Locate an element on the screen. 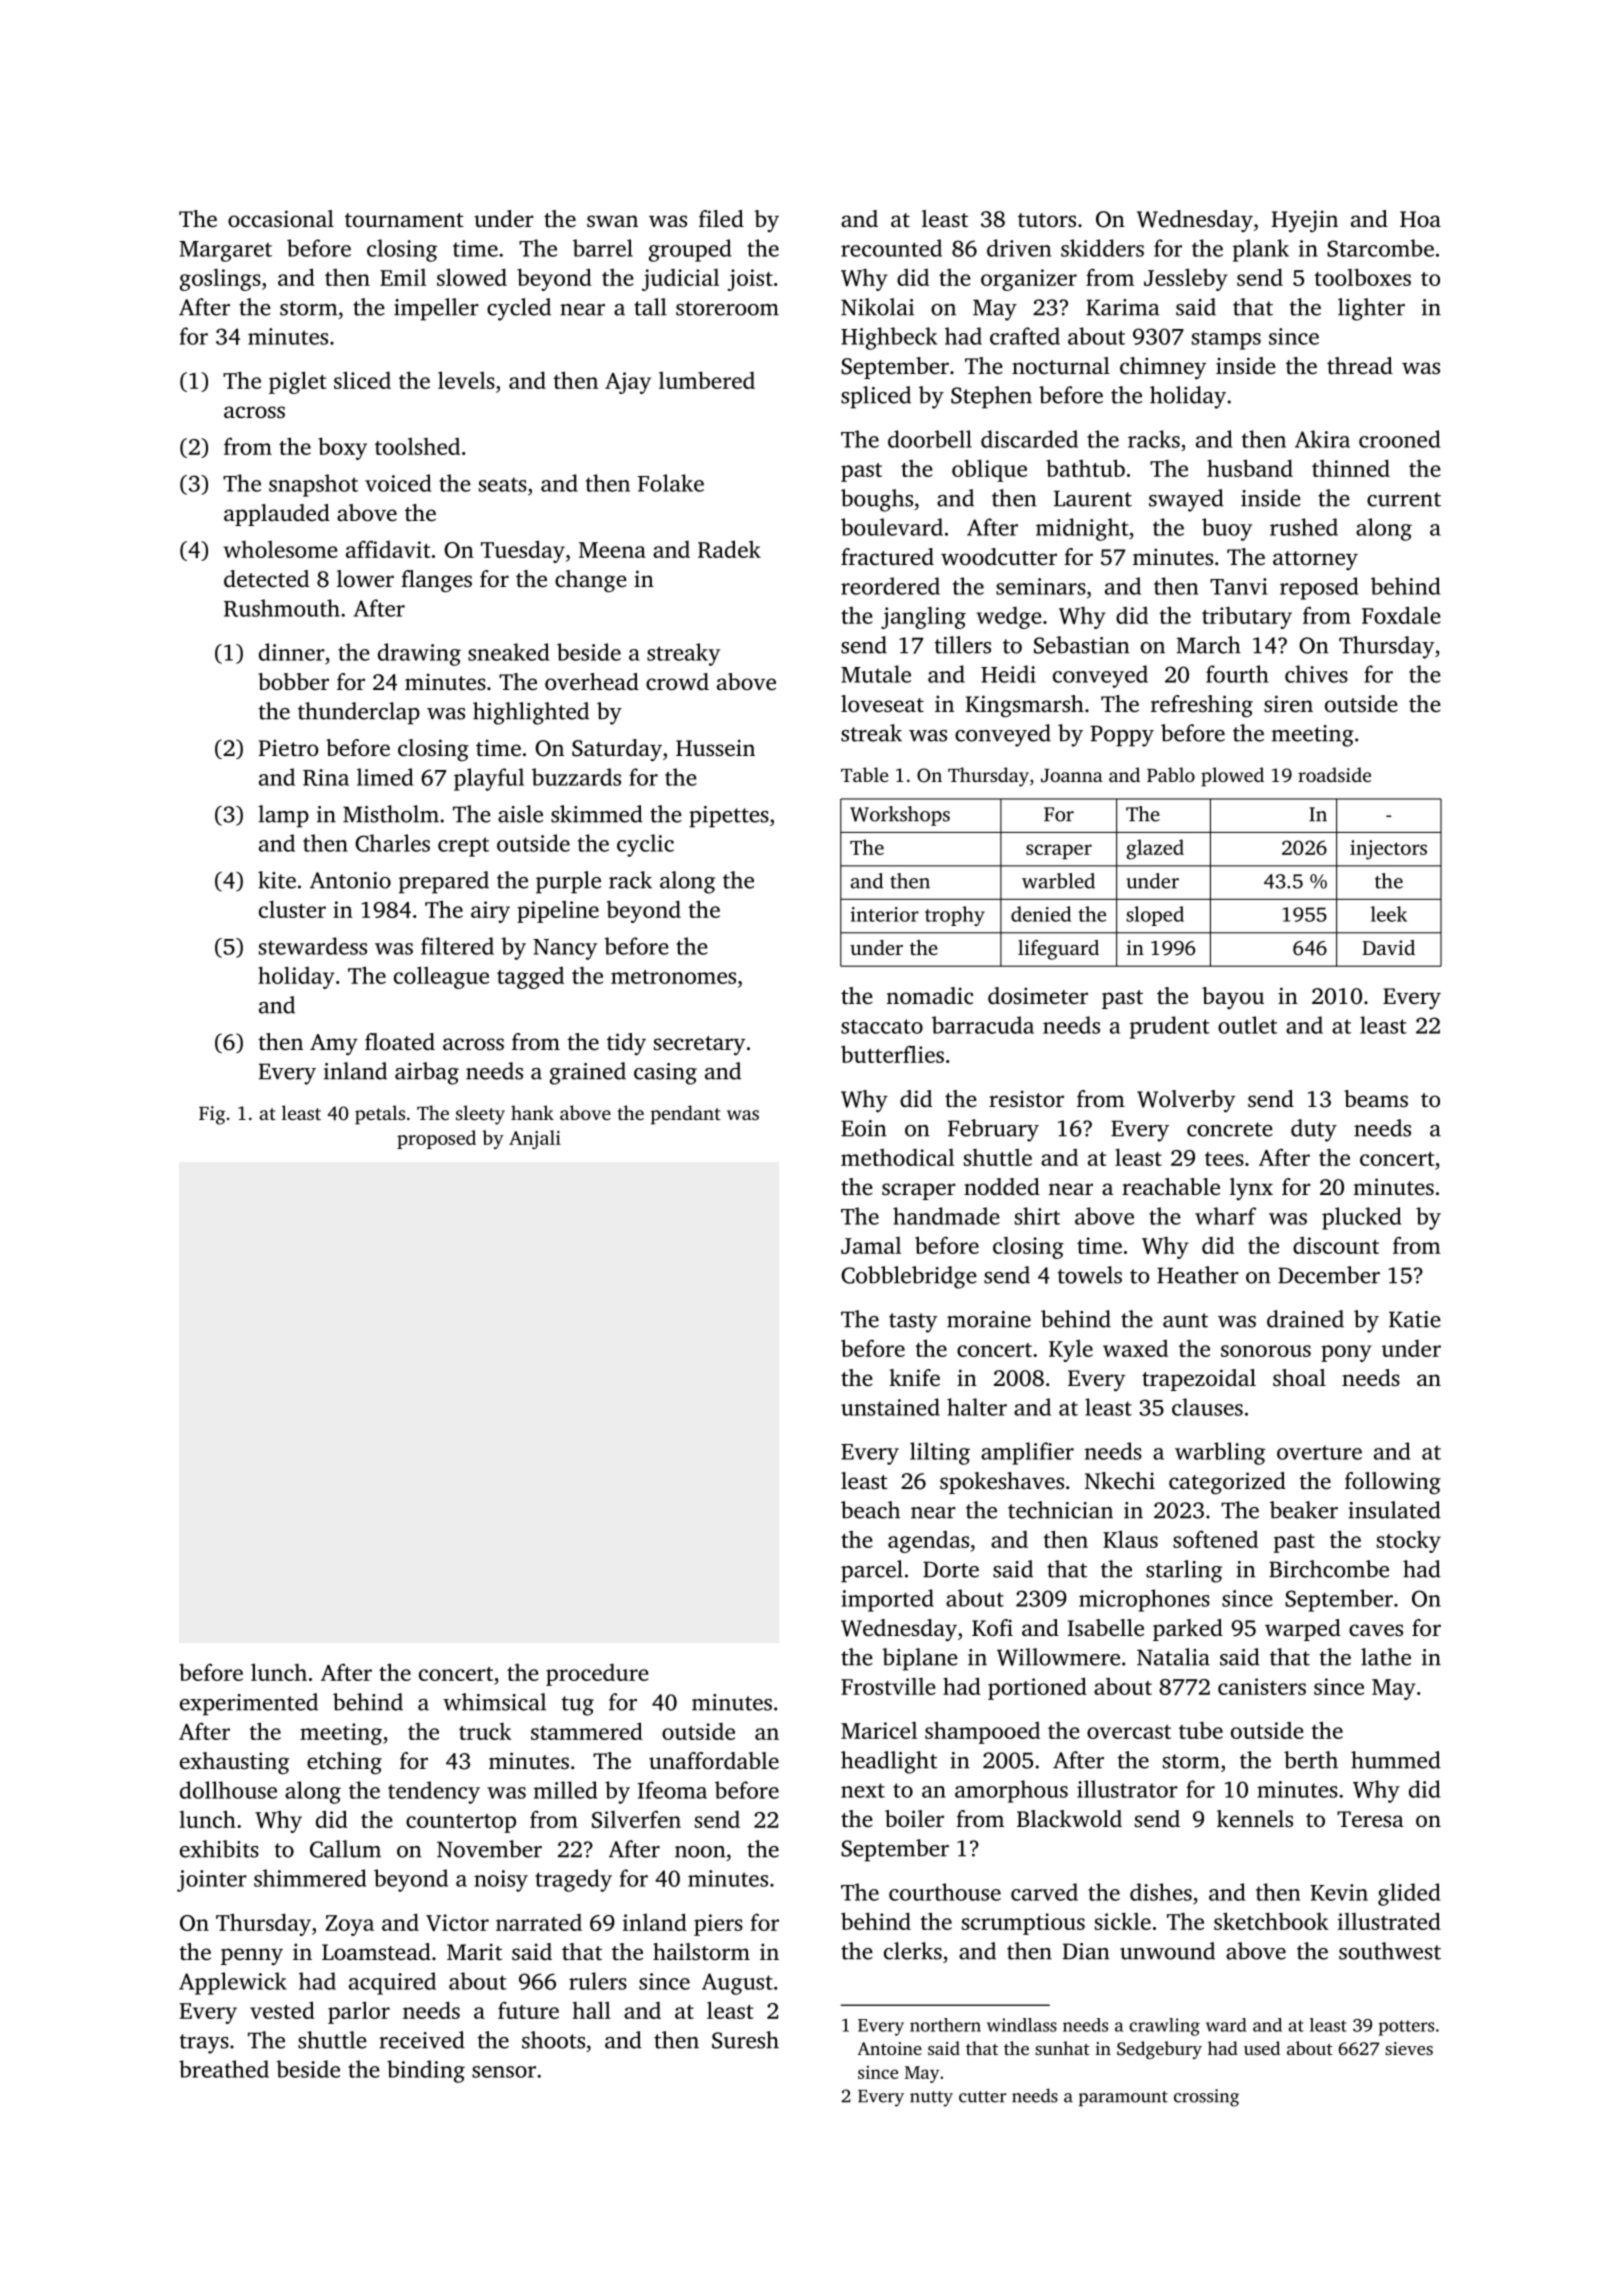  levels is located at coordinates (466, 380).
